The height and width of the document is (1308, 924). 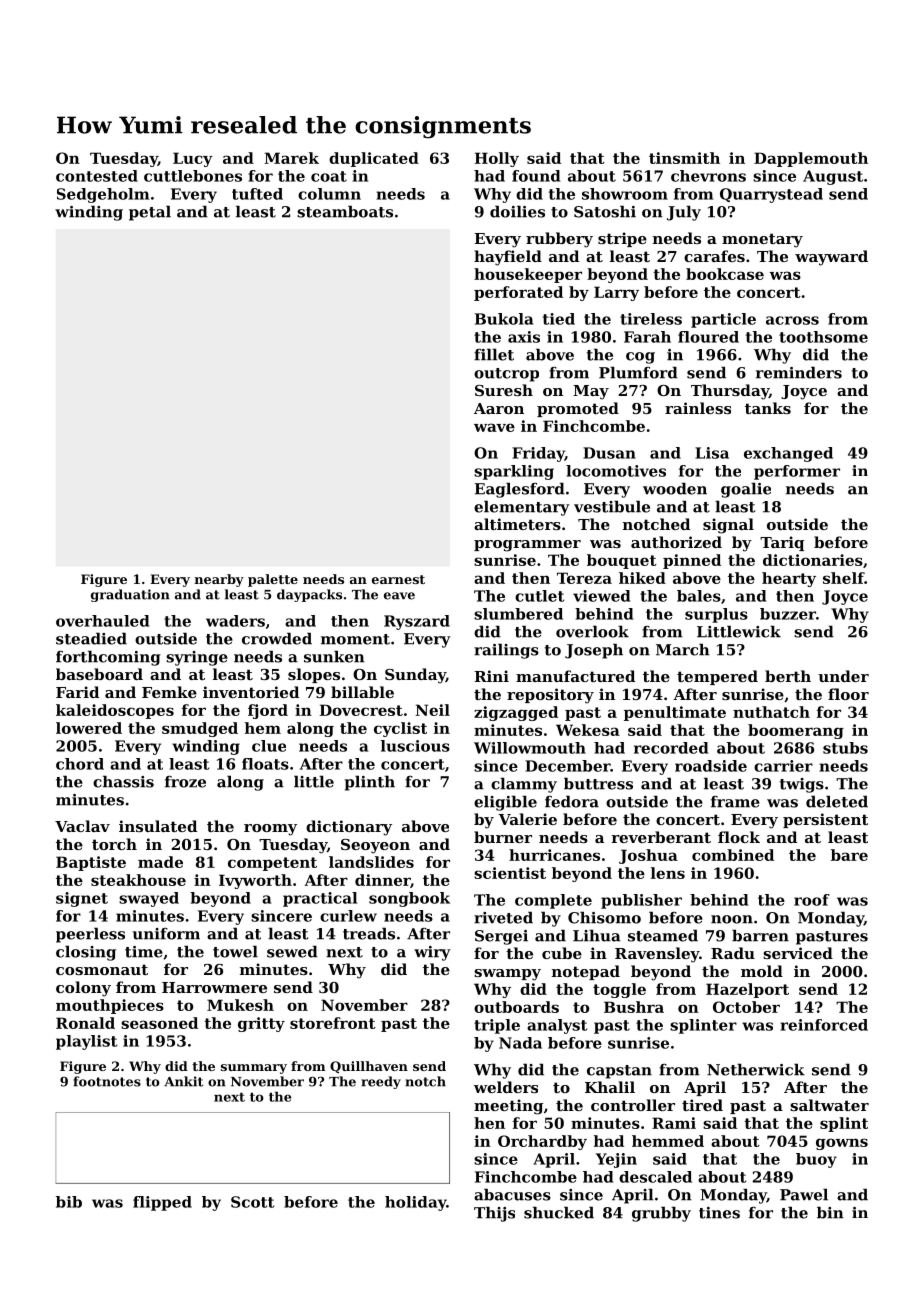 What do you see at coordinates (811, 159) in the document?
I see `Dapplemouth` at bounding box center [811, 159].
